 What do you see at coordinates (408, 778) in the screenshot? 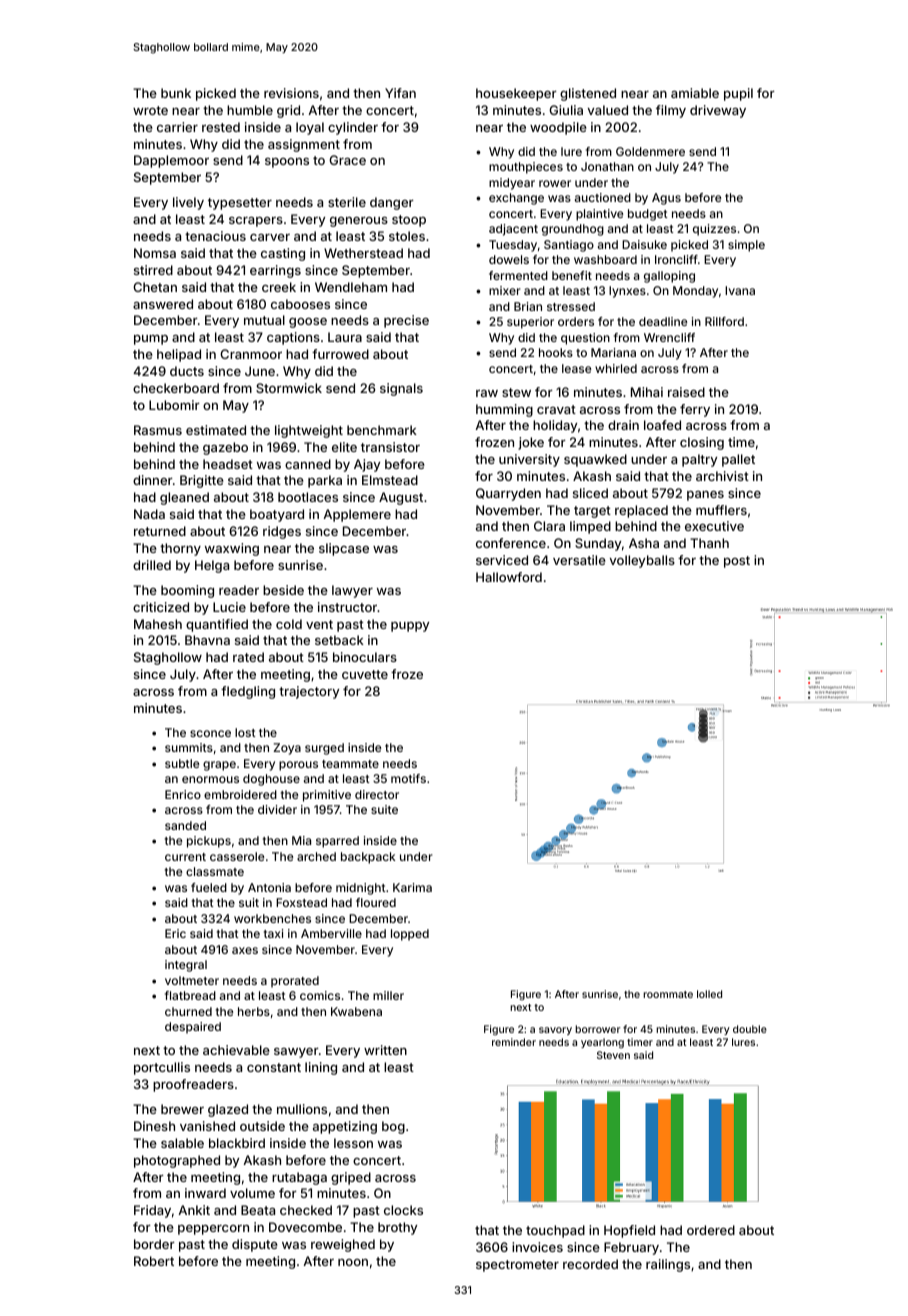
I see `motifs` at bounding box center [408, 778].
